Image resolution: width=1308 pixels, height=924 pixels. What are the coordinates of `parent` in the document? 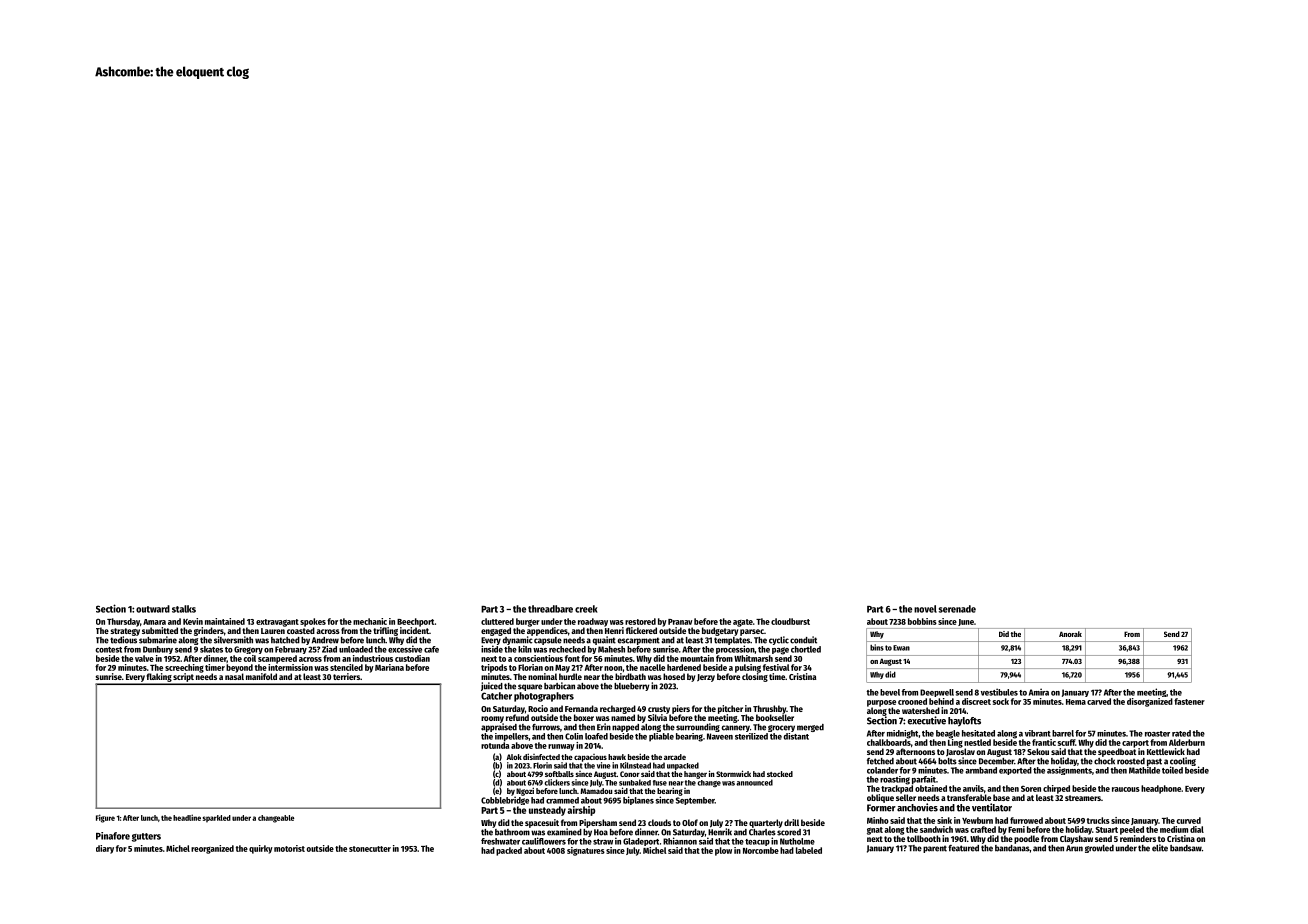 It's located at (935, 849).
